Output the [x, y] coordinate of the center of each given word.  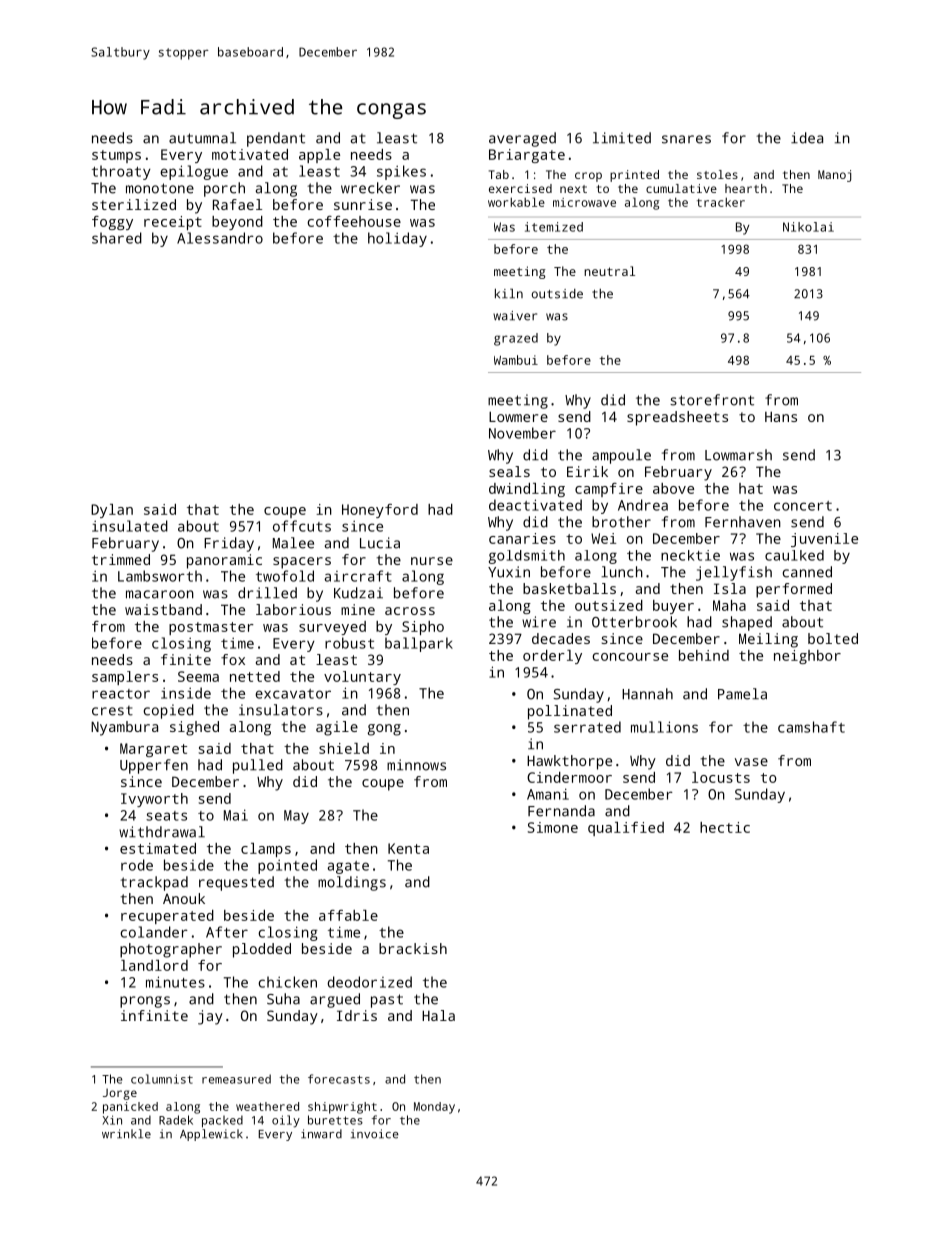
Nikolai [808, 227]
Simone [553, 827]
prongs [145, 1002]
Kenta [408, 848]
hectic [725, 827]
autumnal [202, 138]
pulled [258, 766]
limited [622, 138]
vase [751, 762]
